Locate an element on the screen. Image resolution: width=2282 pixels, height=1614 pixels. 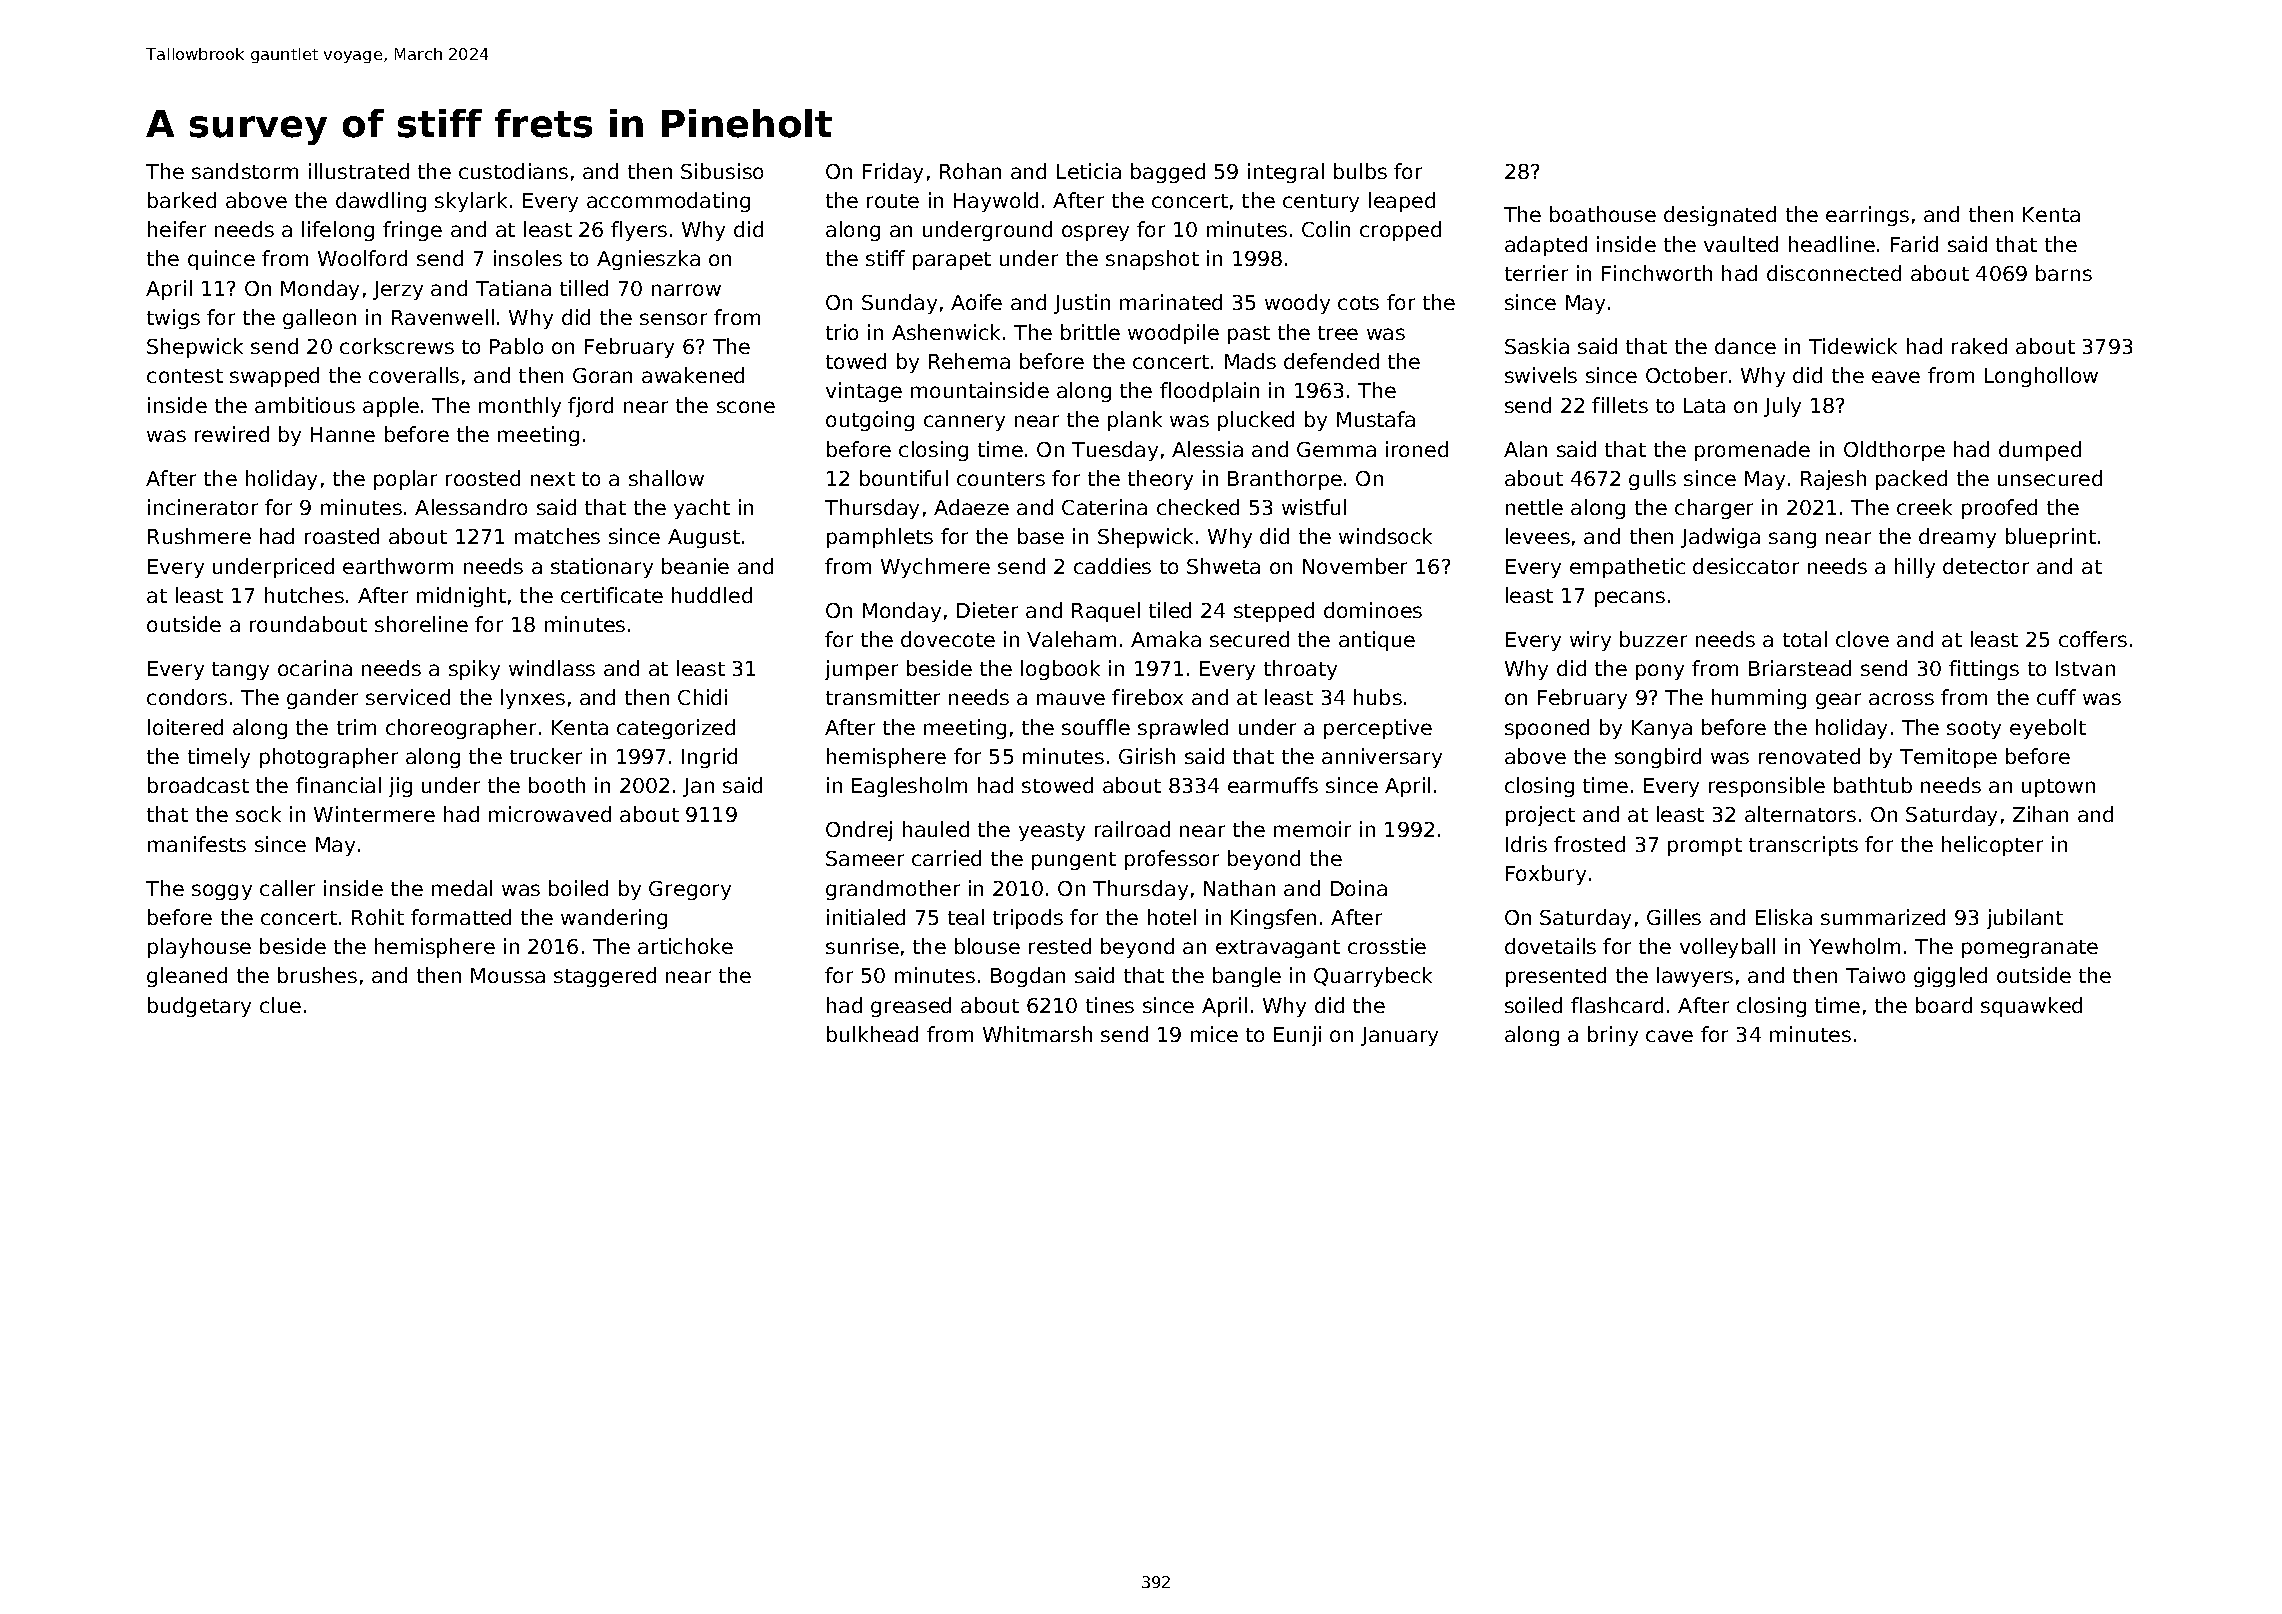
Goran is located at coordinates (602, 375).
